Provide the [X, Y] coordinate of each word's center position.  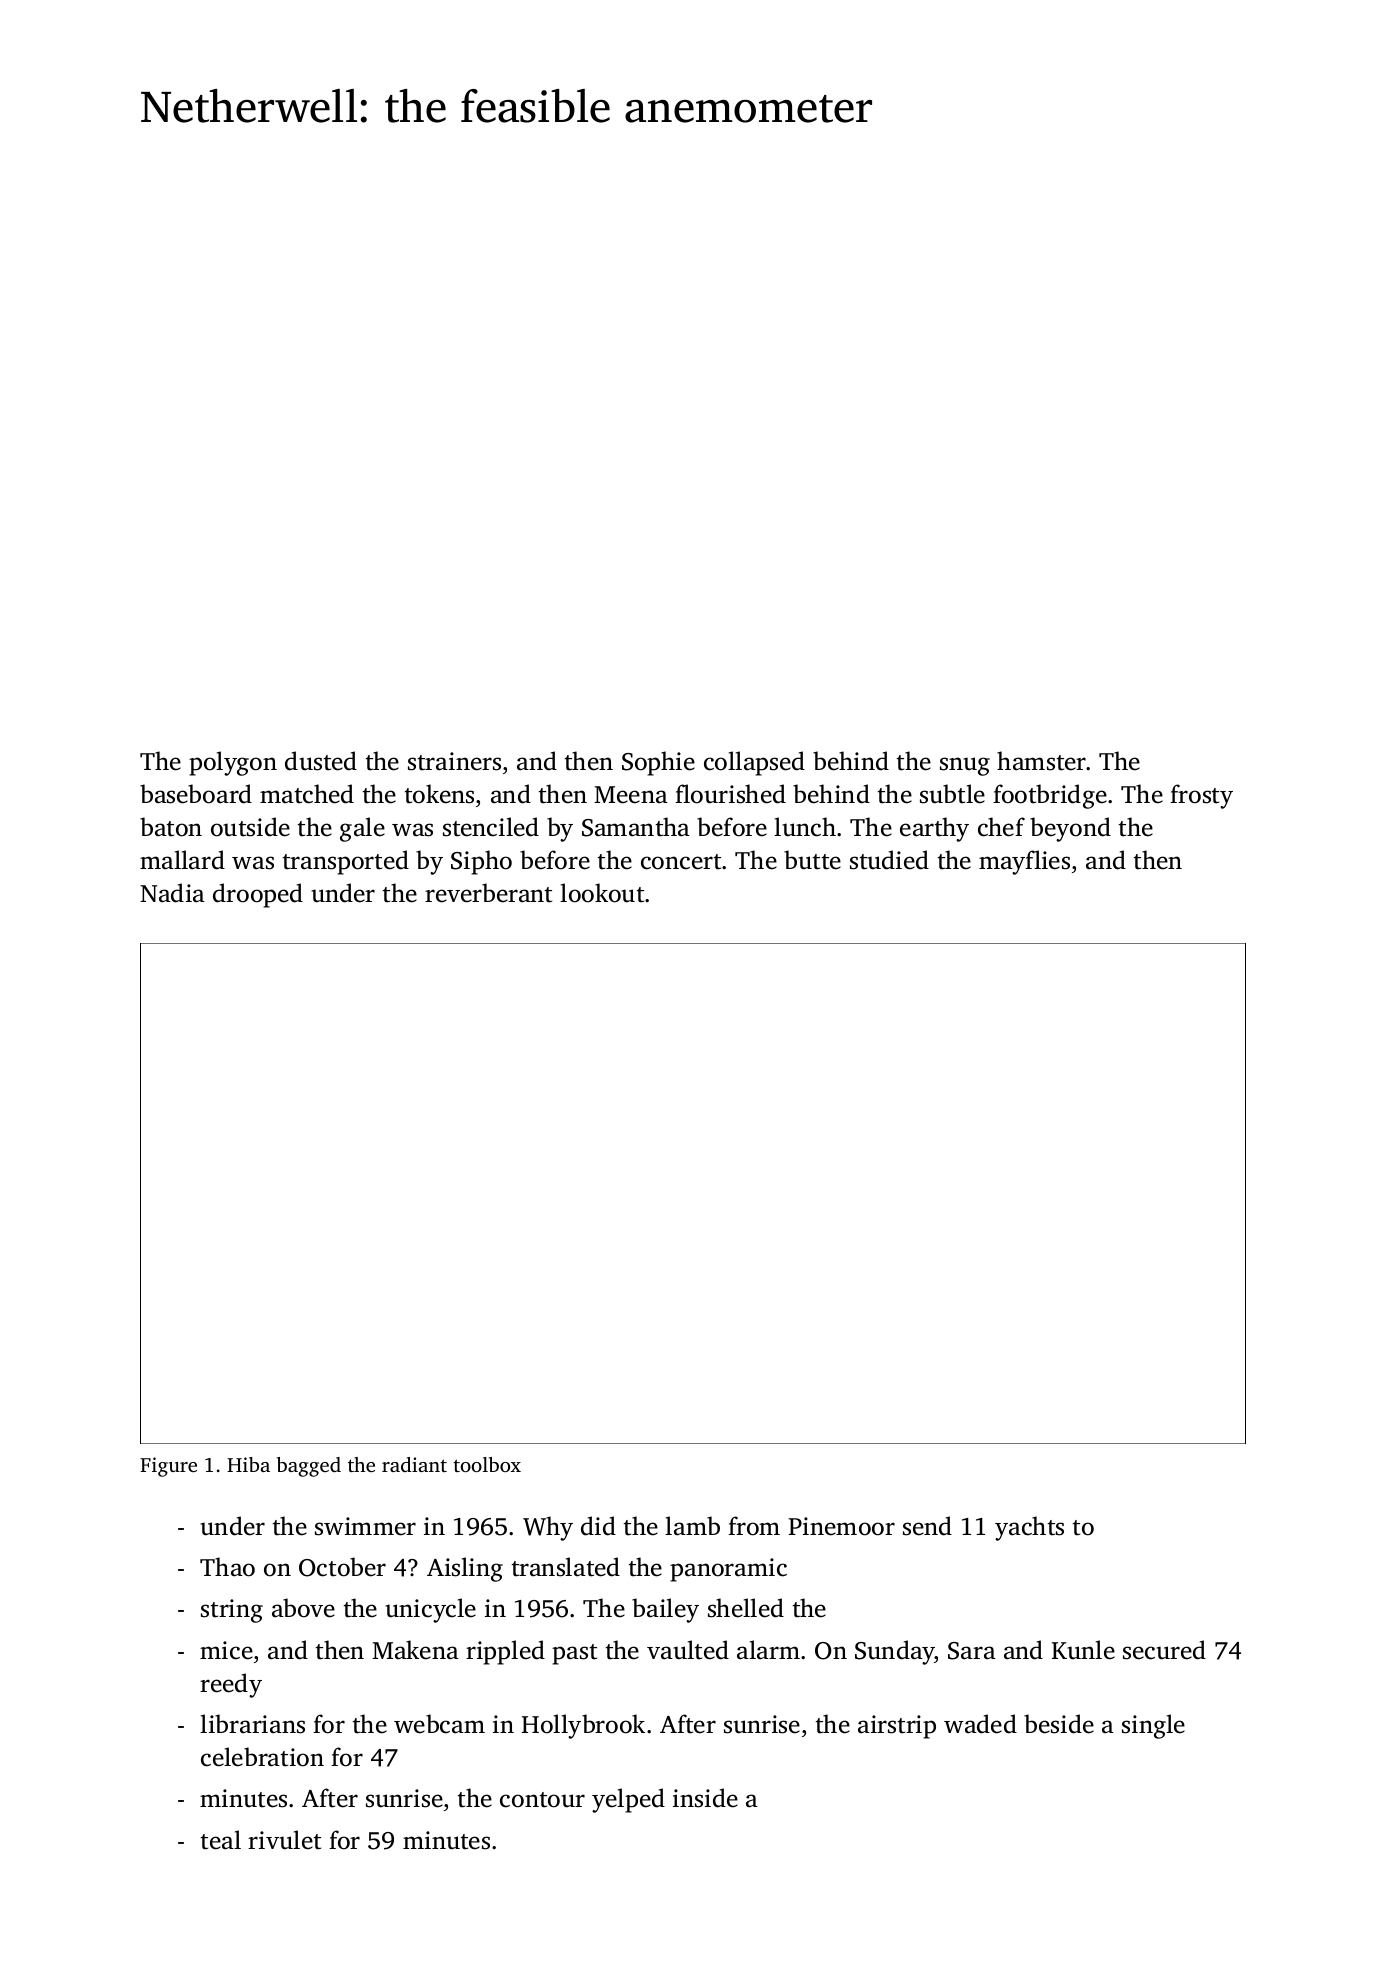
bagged [309, 1467]
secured [1164, 1650]
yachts [1029, 1528]
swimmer [365, 1526]
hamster [1042, 761]
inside [705, 1798]
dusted [321, 761]
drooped [258, 895]
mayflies [1024, 862]
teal [221, 1840]
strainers [454, 761]
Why [548, 1528]
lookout [602, 893]
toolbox [487, 1464]
